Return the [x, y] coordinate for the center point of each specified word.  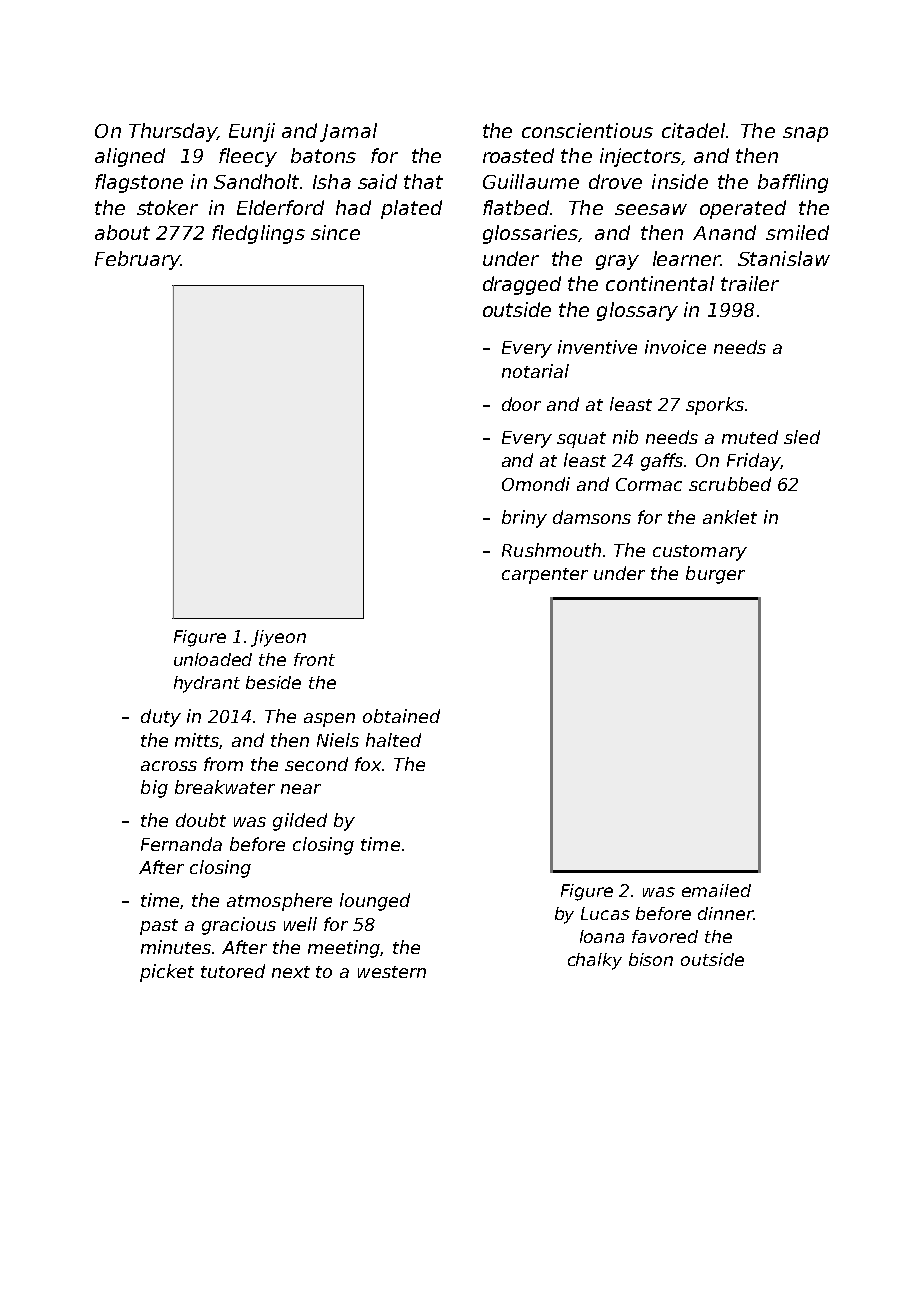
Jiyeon [278, 638]
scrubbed [730, 484]
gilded [300, 822]
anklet [730, 517]
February [138, 260]
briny [524, 519]
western [392, 972]
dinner [726, 913]
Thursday [173, 132]
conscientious [587, 130]
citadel [693, 130]
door [521, 404]
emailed [716, 890]
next [291, 972]
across [169, 766]
